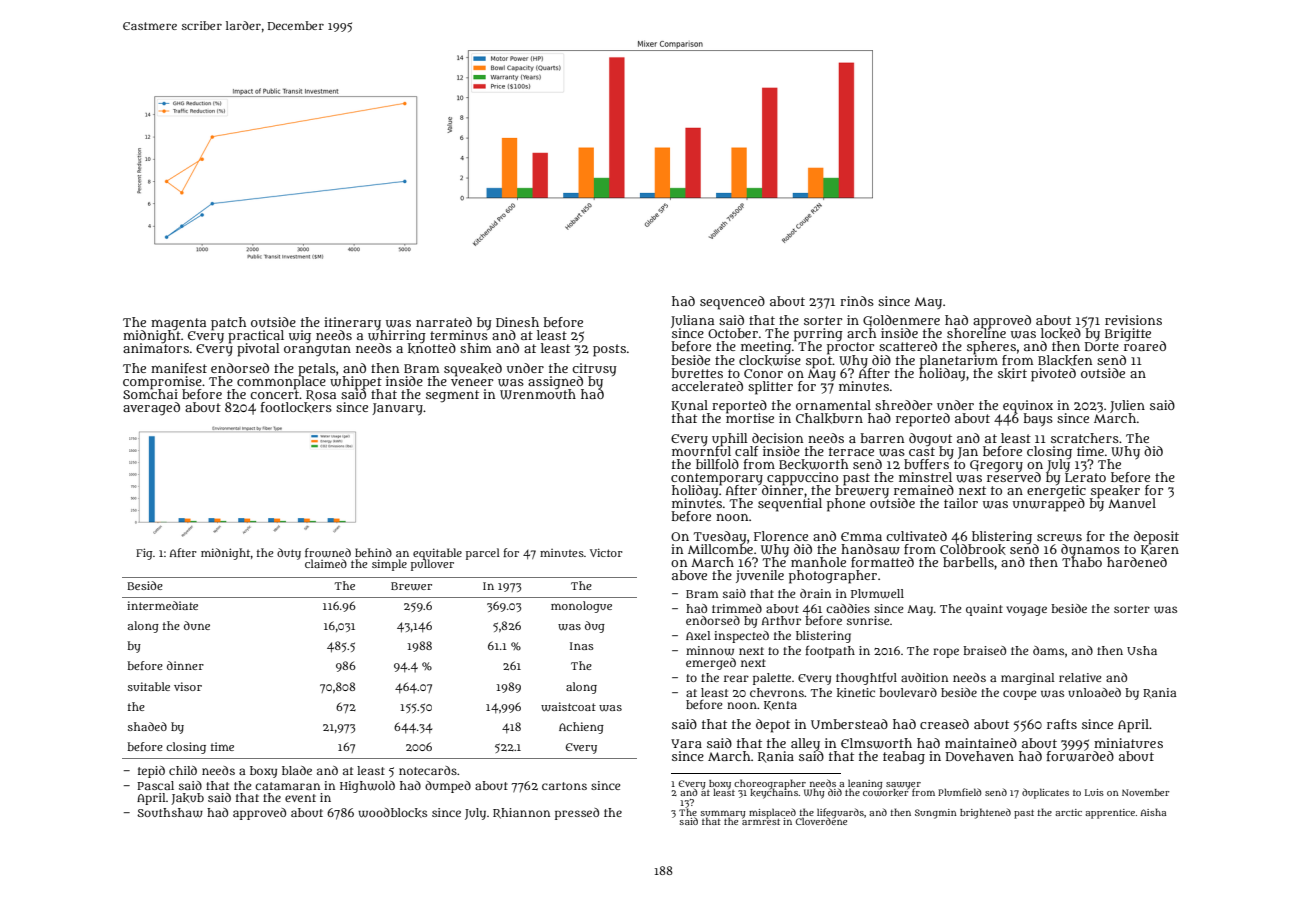 Image resolution: width=1308 pixels, height=924 pixels. Describe the element at coordinates (946, 653) in the screenshot. I see `rope` at that location.
